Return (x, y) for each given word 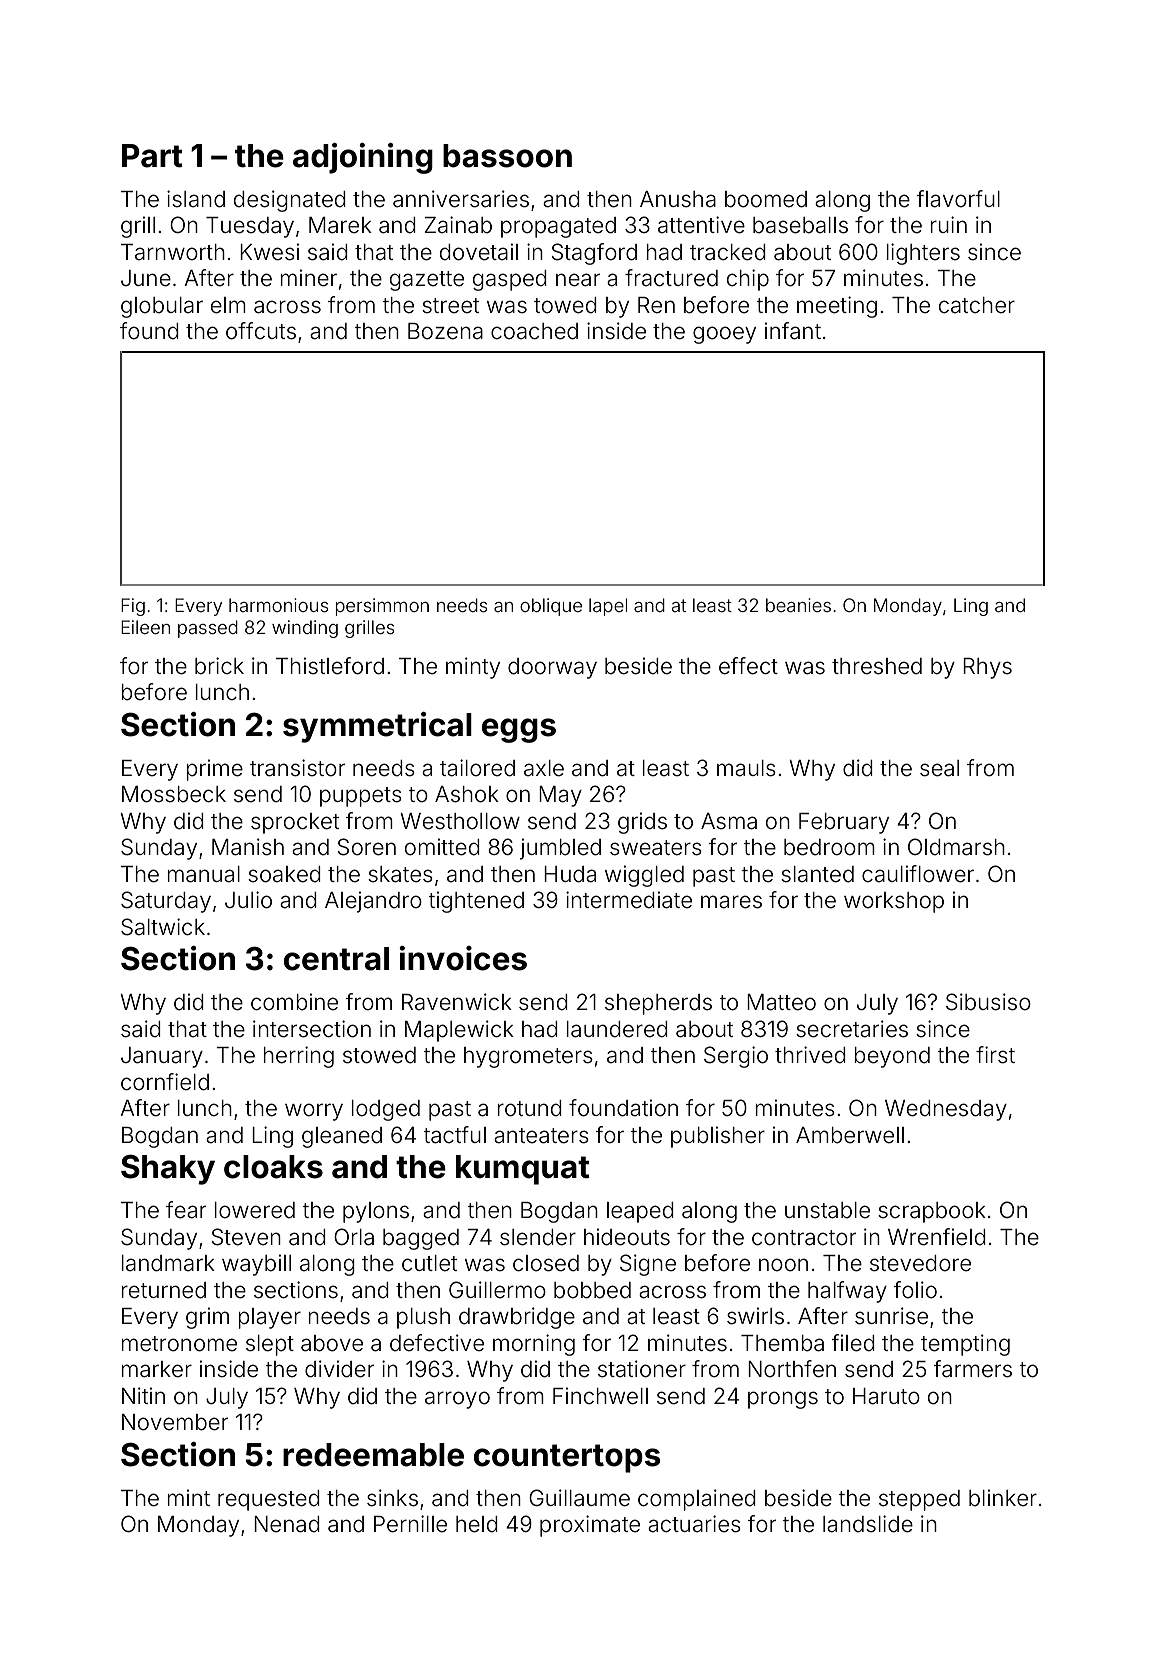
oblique (551, 607)
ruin (949, 224)
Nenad (287, 1524)
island (196, 199)
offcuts (261, 331)
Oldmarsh (956, 847)
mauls (746, 768)
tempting (965, 1345)
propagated (558, 227)
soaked (284, 874)
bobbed (592, 1290)
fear (186, 1210)
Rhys (987, 668)
